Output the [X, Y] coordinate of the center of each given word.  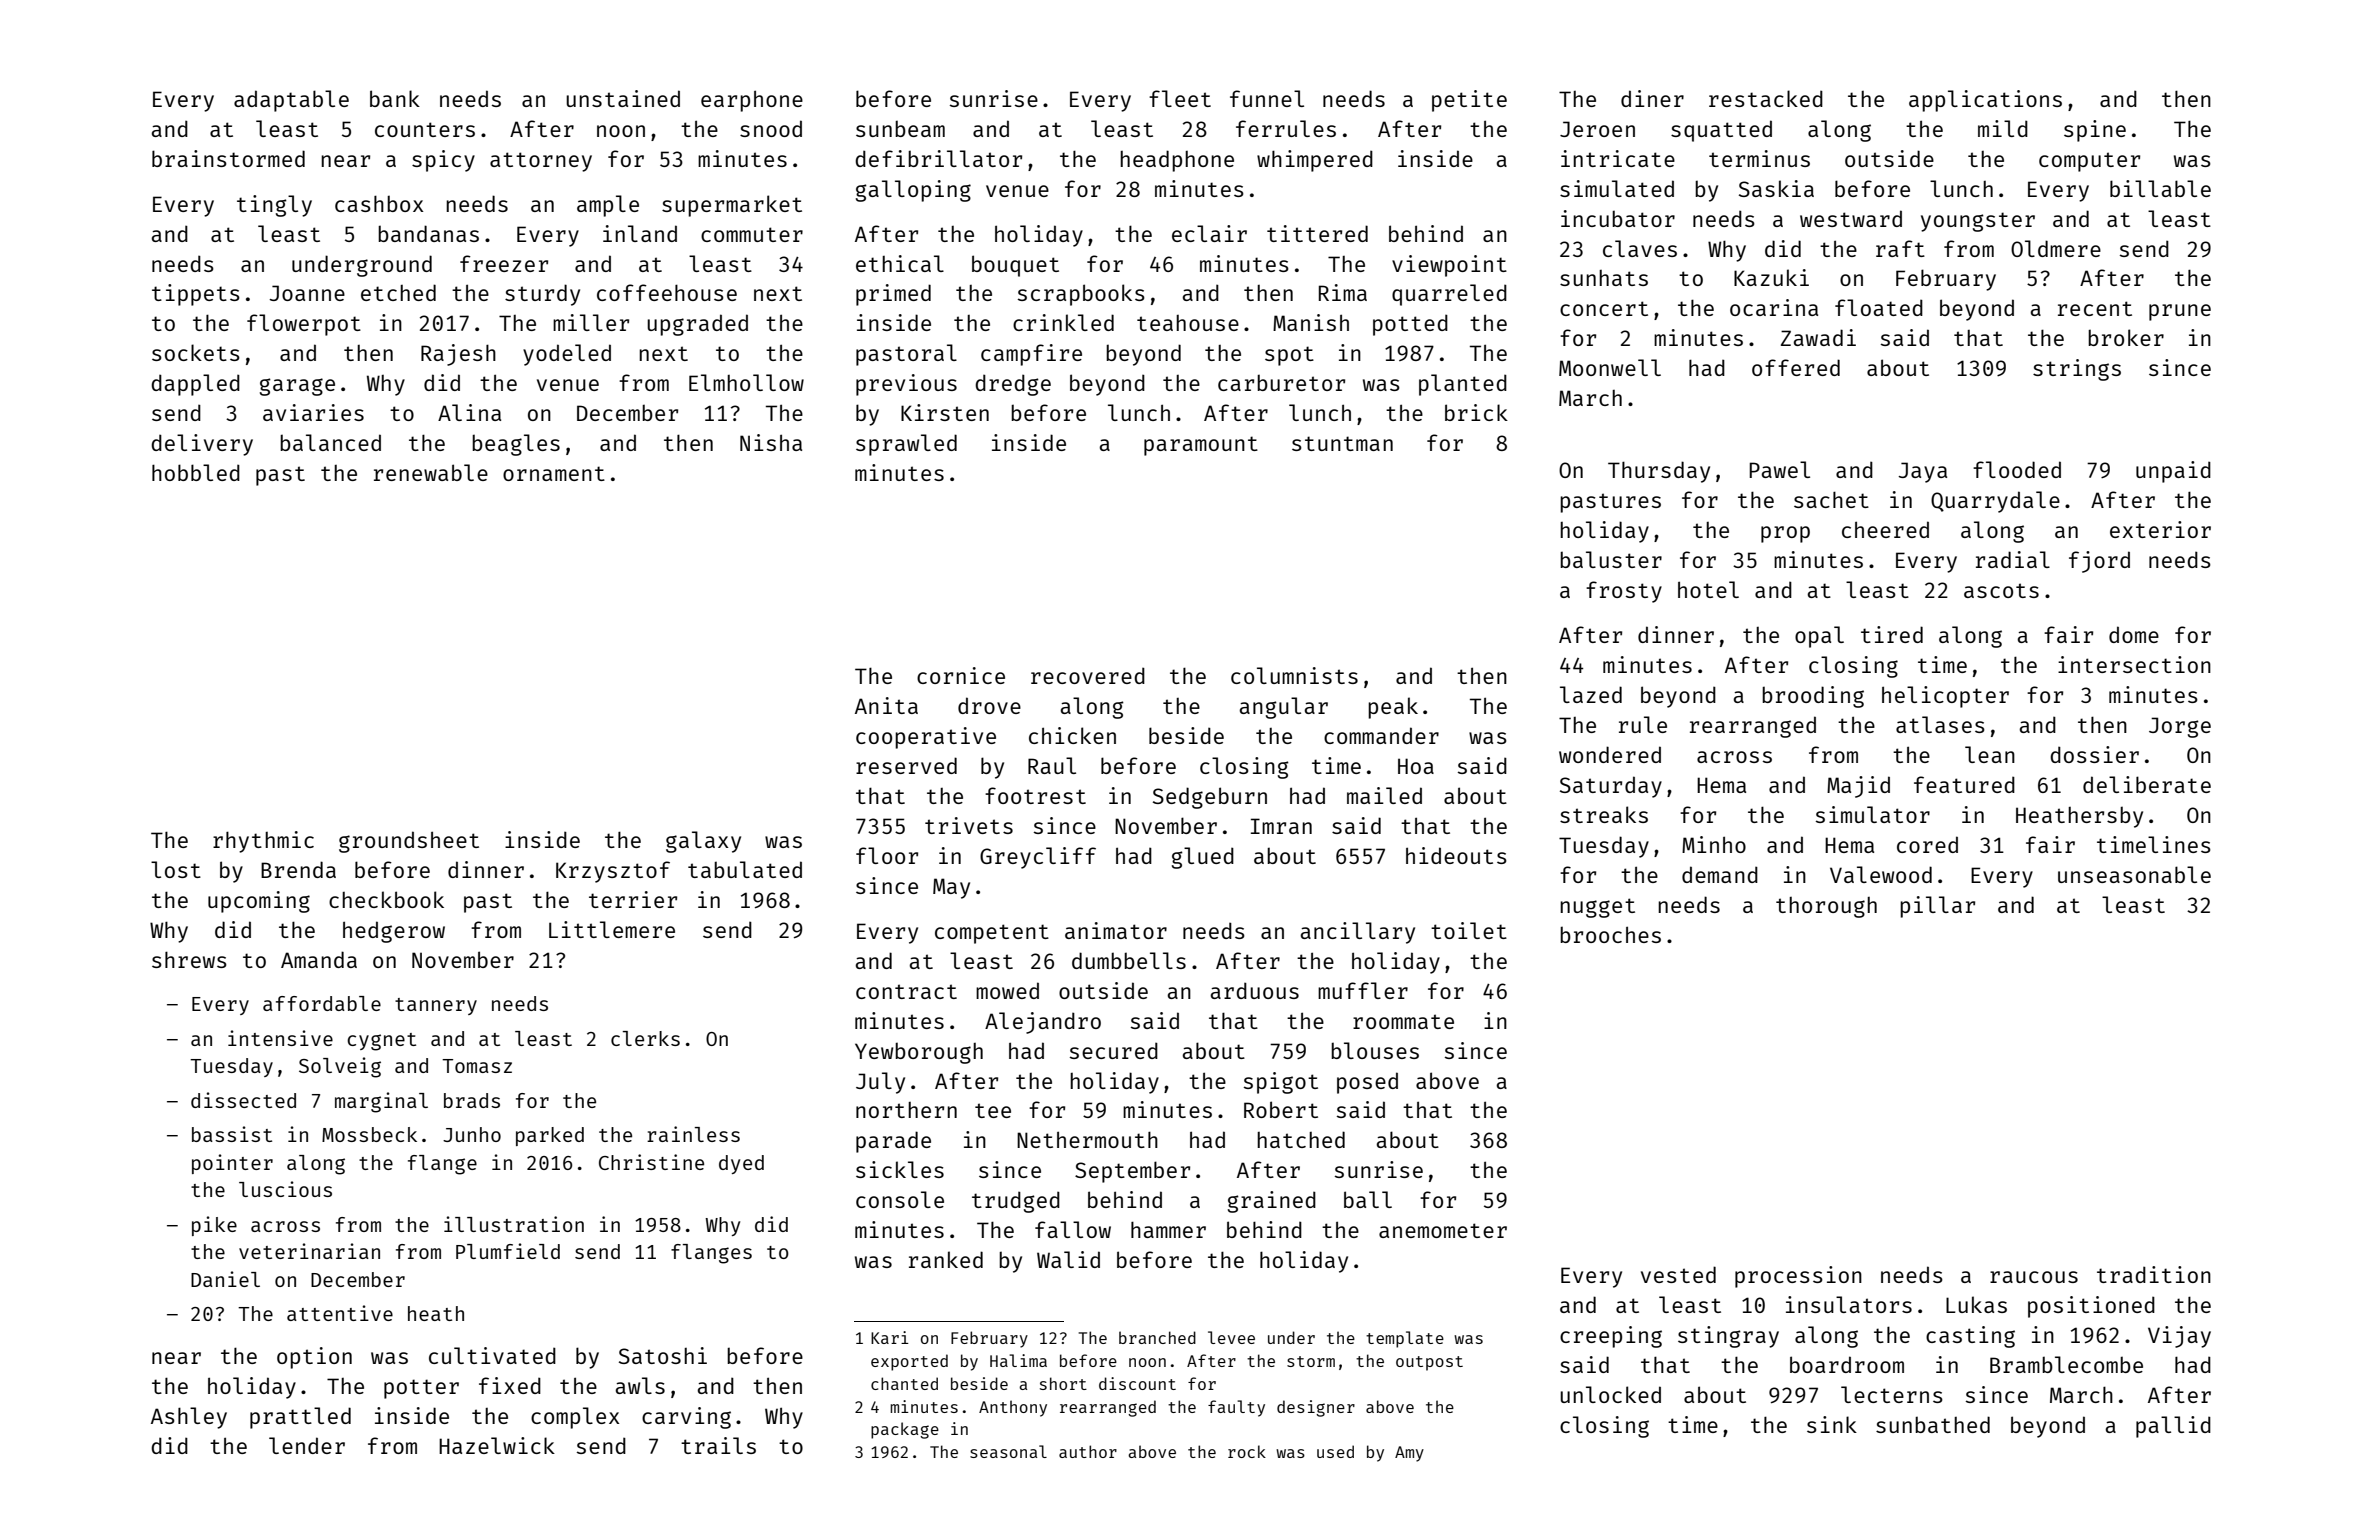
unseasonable [2134, 874]
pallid [2173, 1427]
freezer [504, 263]
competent [992, 934]
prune [2180, 312]
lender [307, 1445]
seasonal [1008, 1451]
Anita [886, 705]
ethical [900, 263]
